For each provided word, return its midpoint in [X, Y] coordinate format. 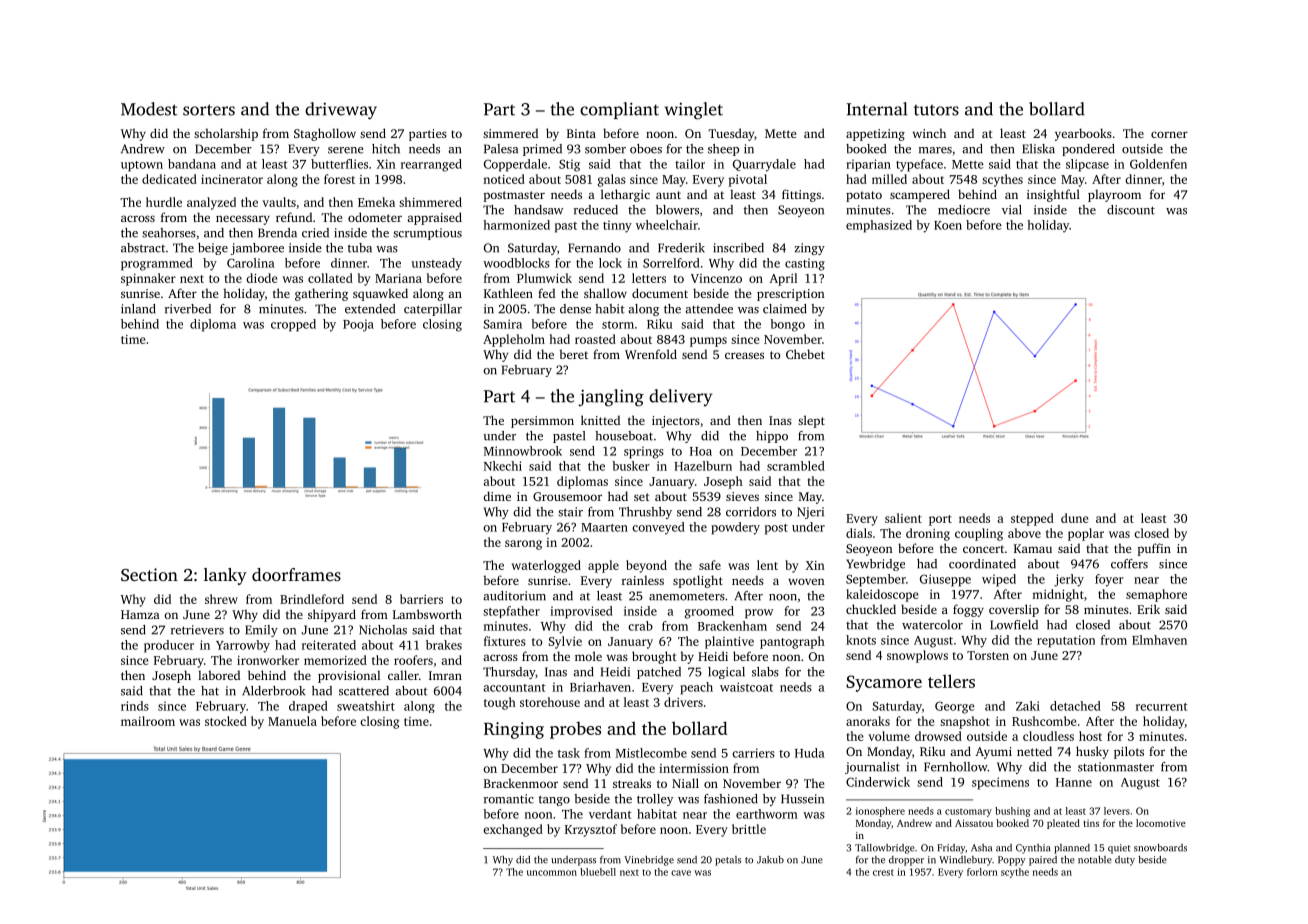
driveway [341, 111]
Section [149, 575]
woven [806, 581]
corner [1169, 134]
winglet [694, 111]
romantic [509, 799]
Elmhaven [1159, 640]
